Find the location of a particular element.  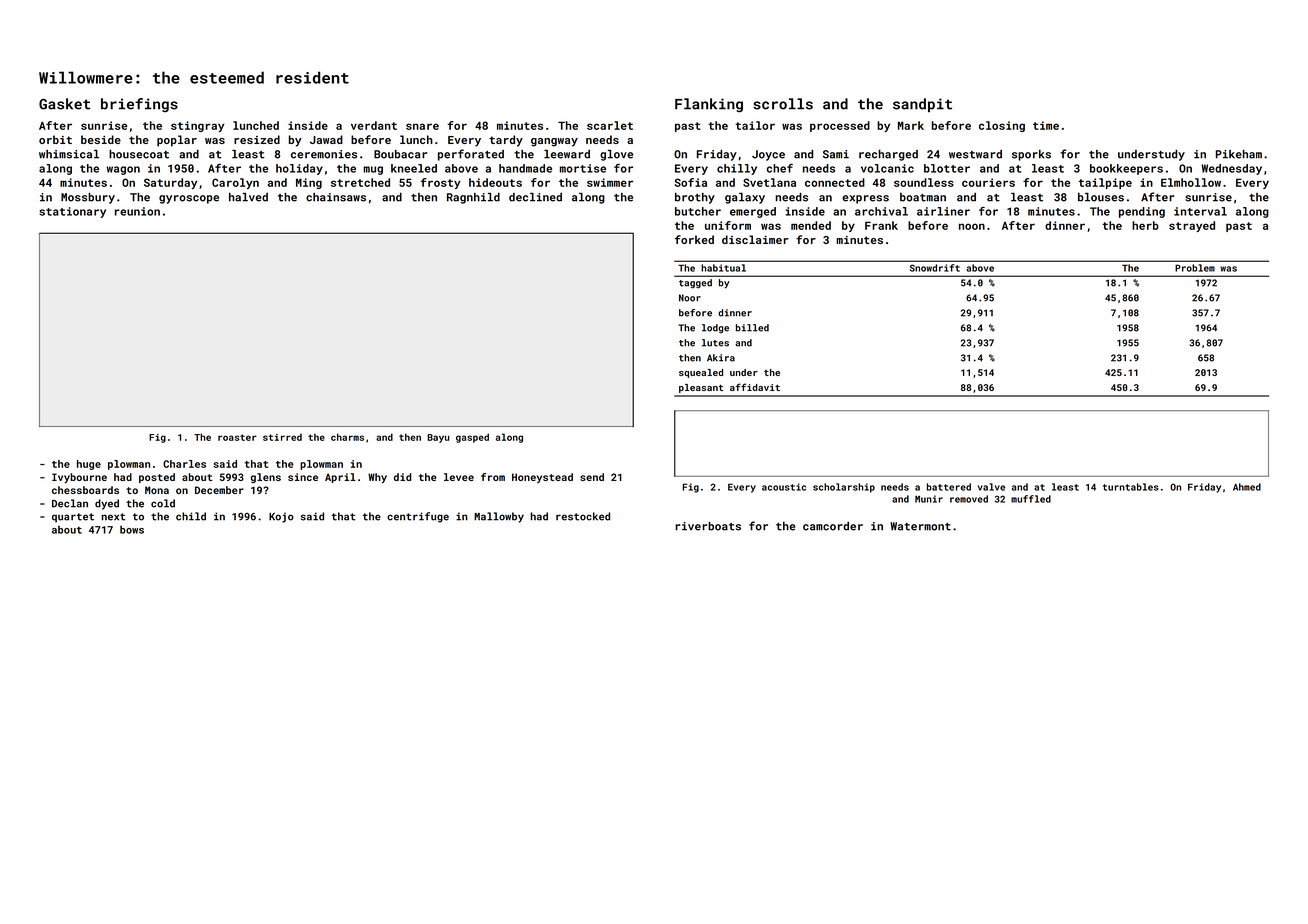

Noor is located at coordinates (690, 298).
